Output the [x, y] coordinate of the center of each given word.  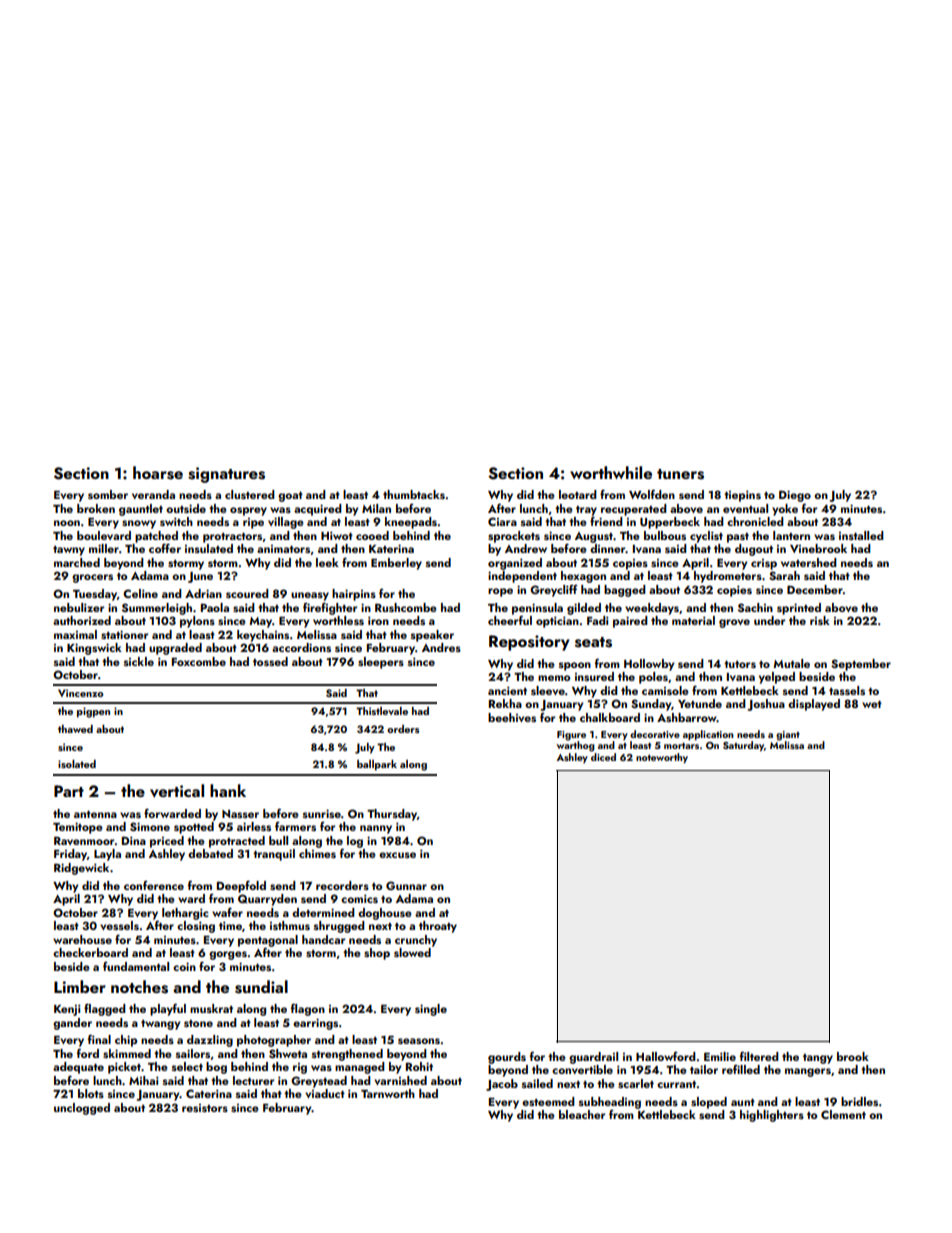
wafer [227, 912]
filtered [759, 1056]
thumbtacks [414, 494]
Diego [795, 496]
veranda [153, 494]
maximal [75, 634]
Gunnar [406, 885]
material [693, 620]
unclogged [82, 1109]
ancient [507, 690]
